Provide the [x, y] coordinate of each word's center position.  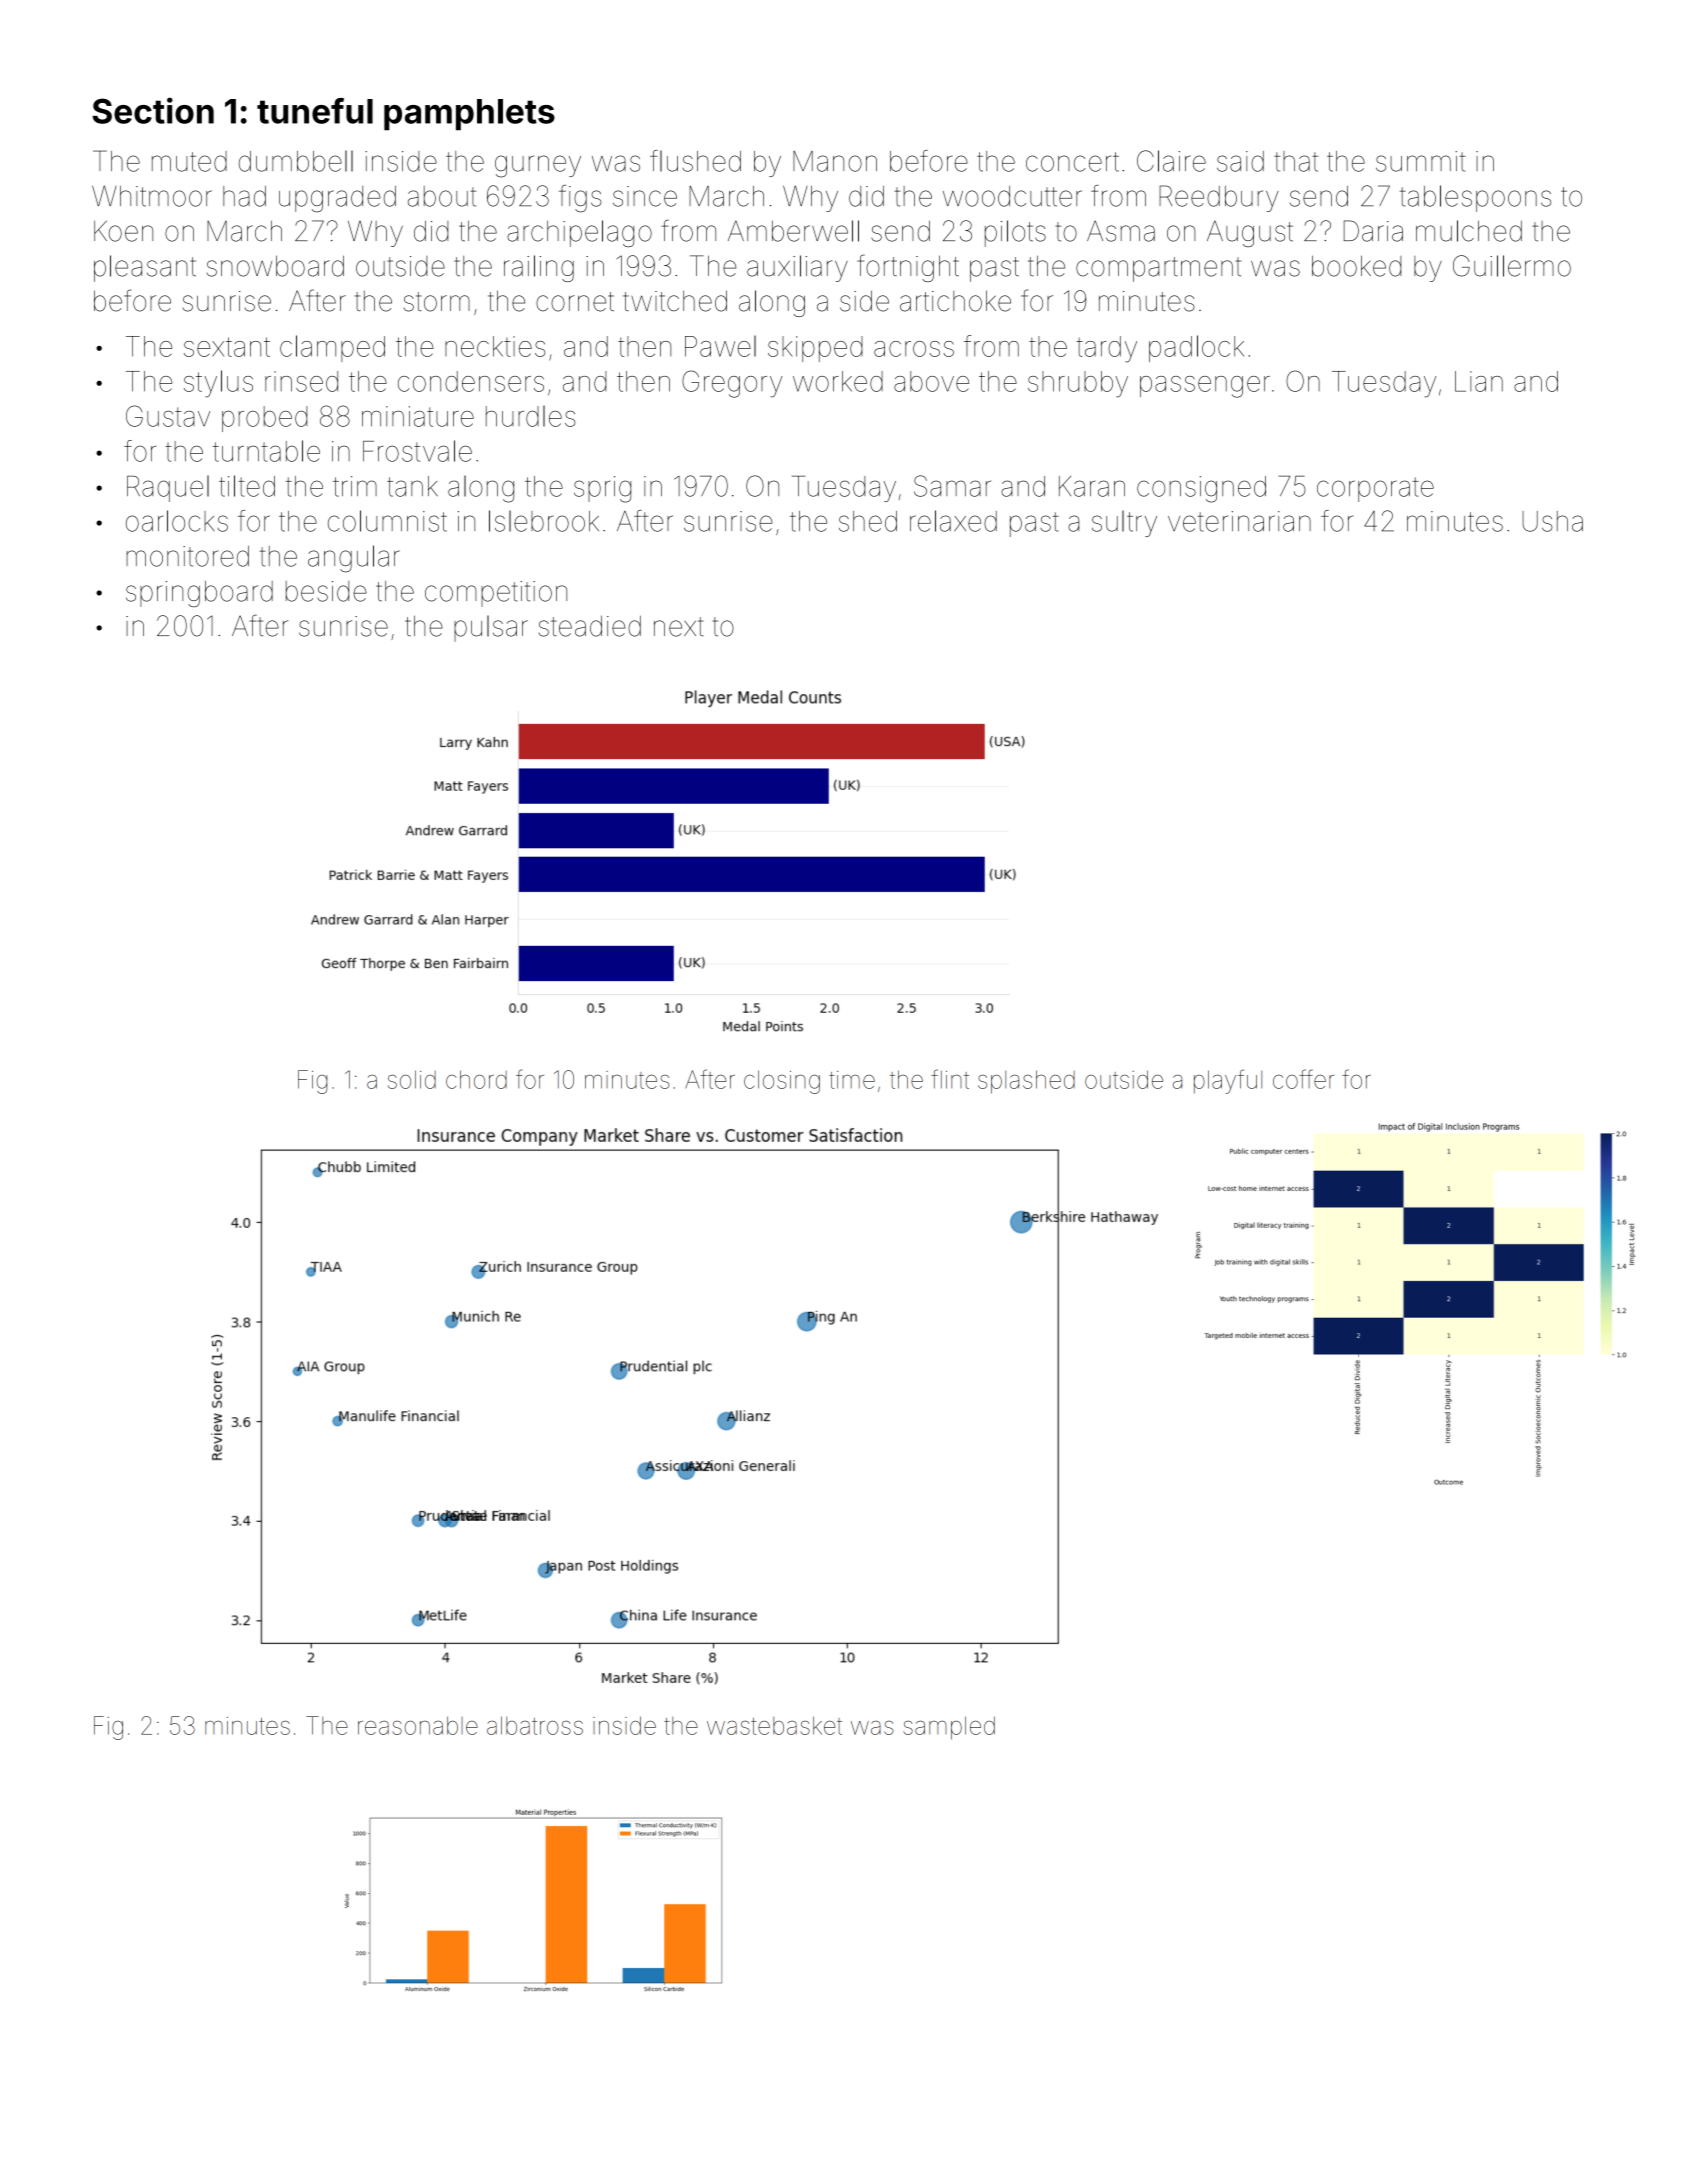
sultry [1124, 523]
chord [476, 1079]
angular [354, 559]
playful [1228, 1081]
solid [412, 1079]
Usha [1552, 521]
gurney [538, 166]
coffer [1303, 1079]
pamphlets [469, 114]
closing [782, 1082]
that [1296, 161]
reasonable [418, 1725]
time [852, 1080]
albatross [535, 1725]
